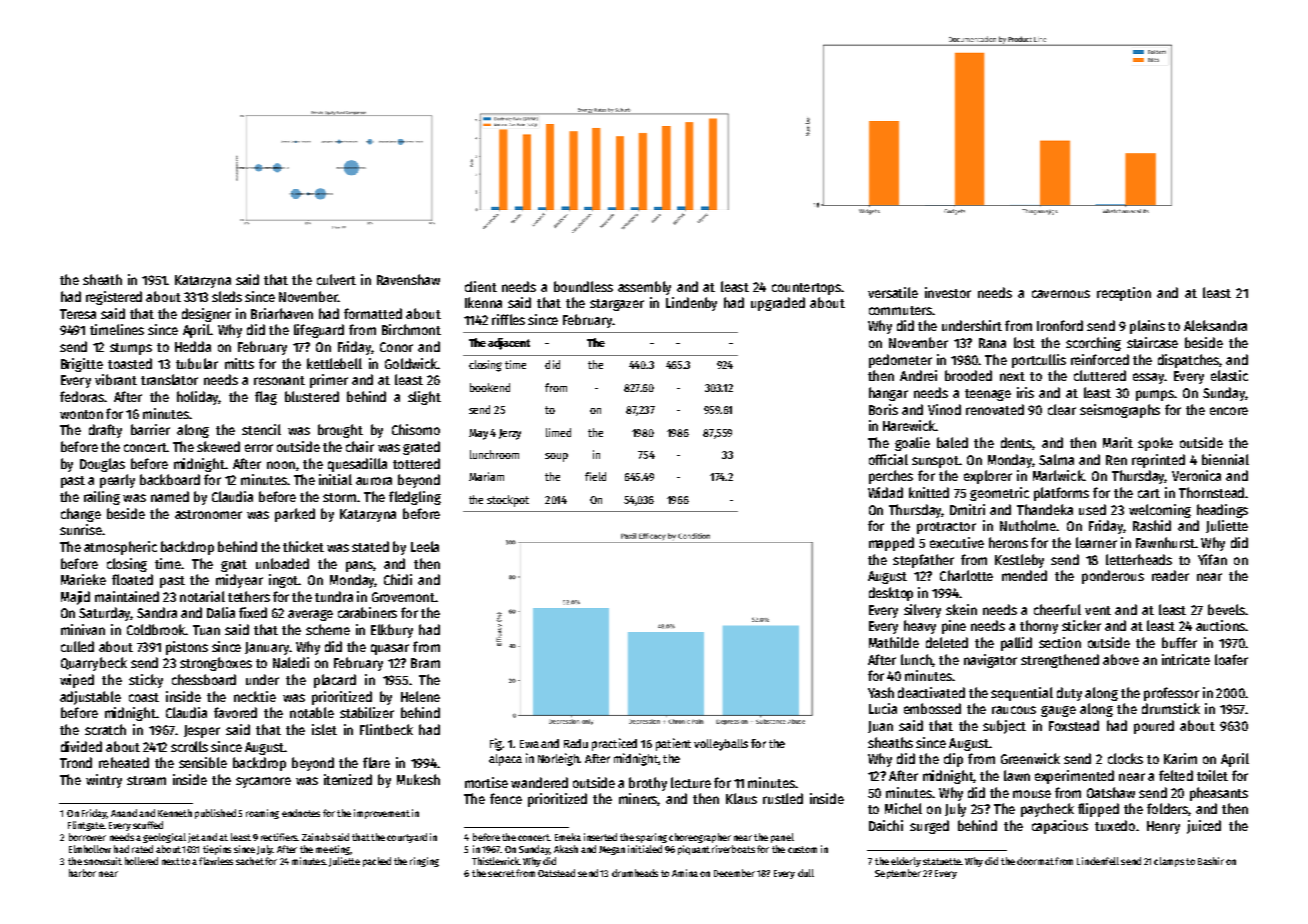  What do you see at coordinates (1171, 694) in the screenshot?
I see `professor` at bounding box center [1171, 694].
